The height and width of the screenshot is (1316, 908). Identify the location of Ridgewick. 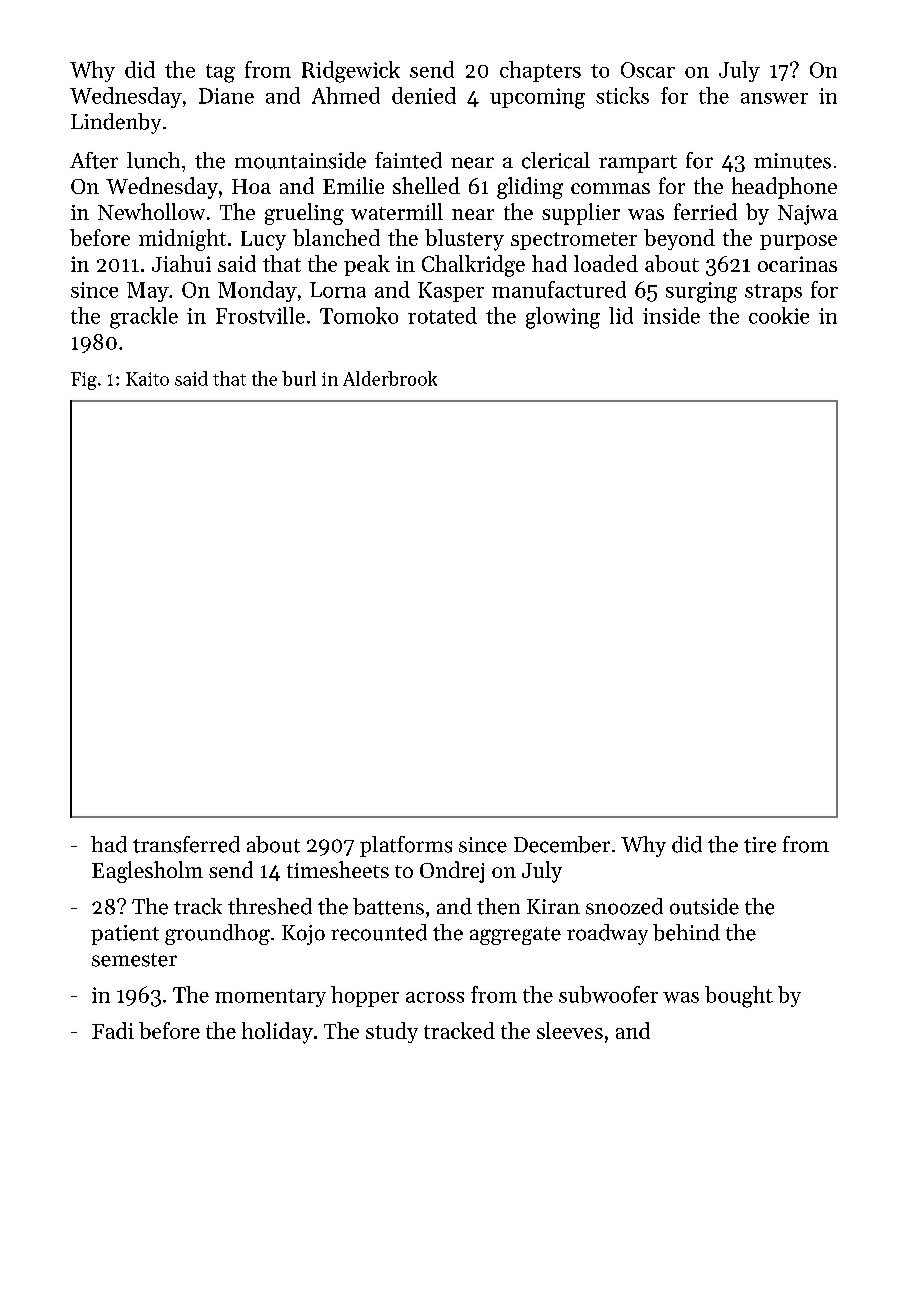
(351, 72).
